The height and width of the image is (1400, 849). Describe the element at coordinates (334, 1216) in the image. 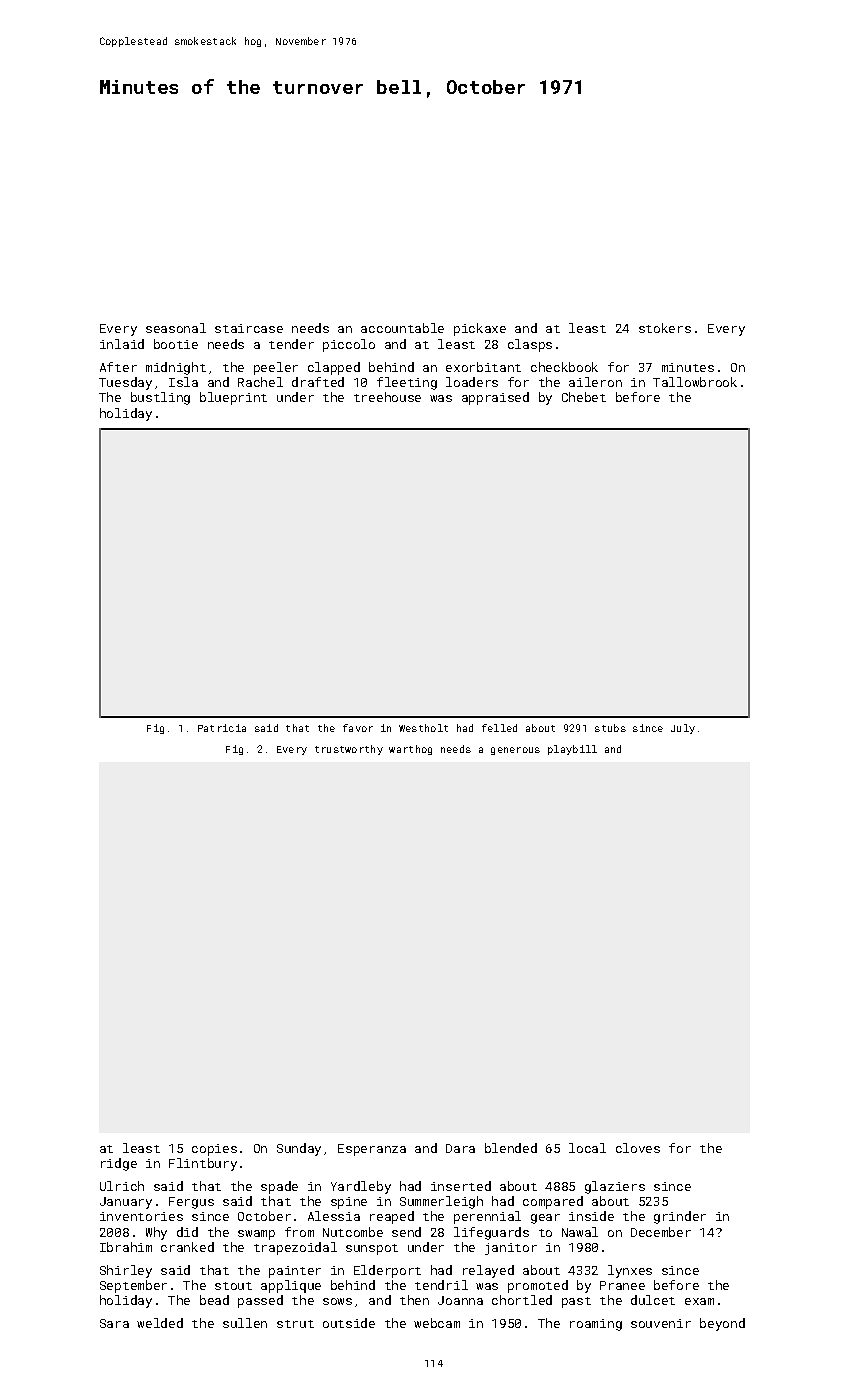

I see `Alessia` at that location.
